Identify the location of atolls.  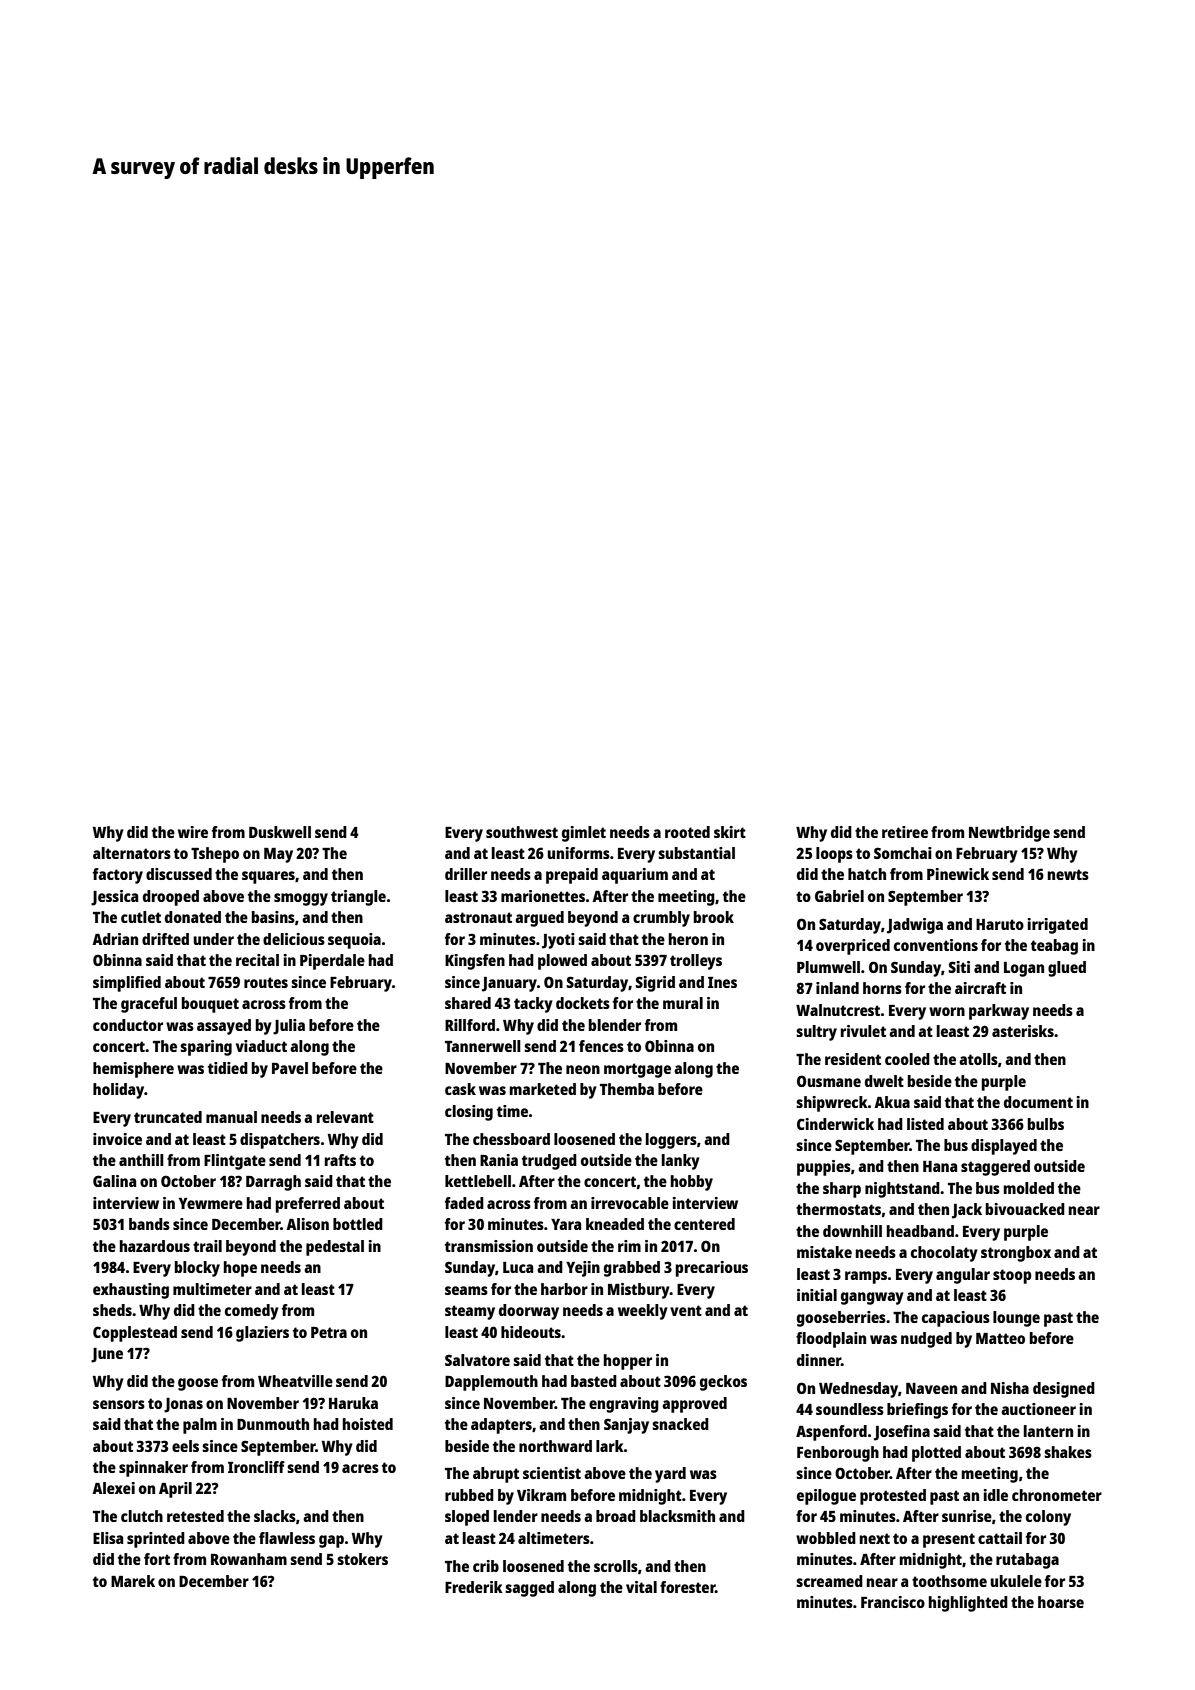
(978, 1059).
